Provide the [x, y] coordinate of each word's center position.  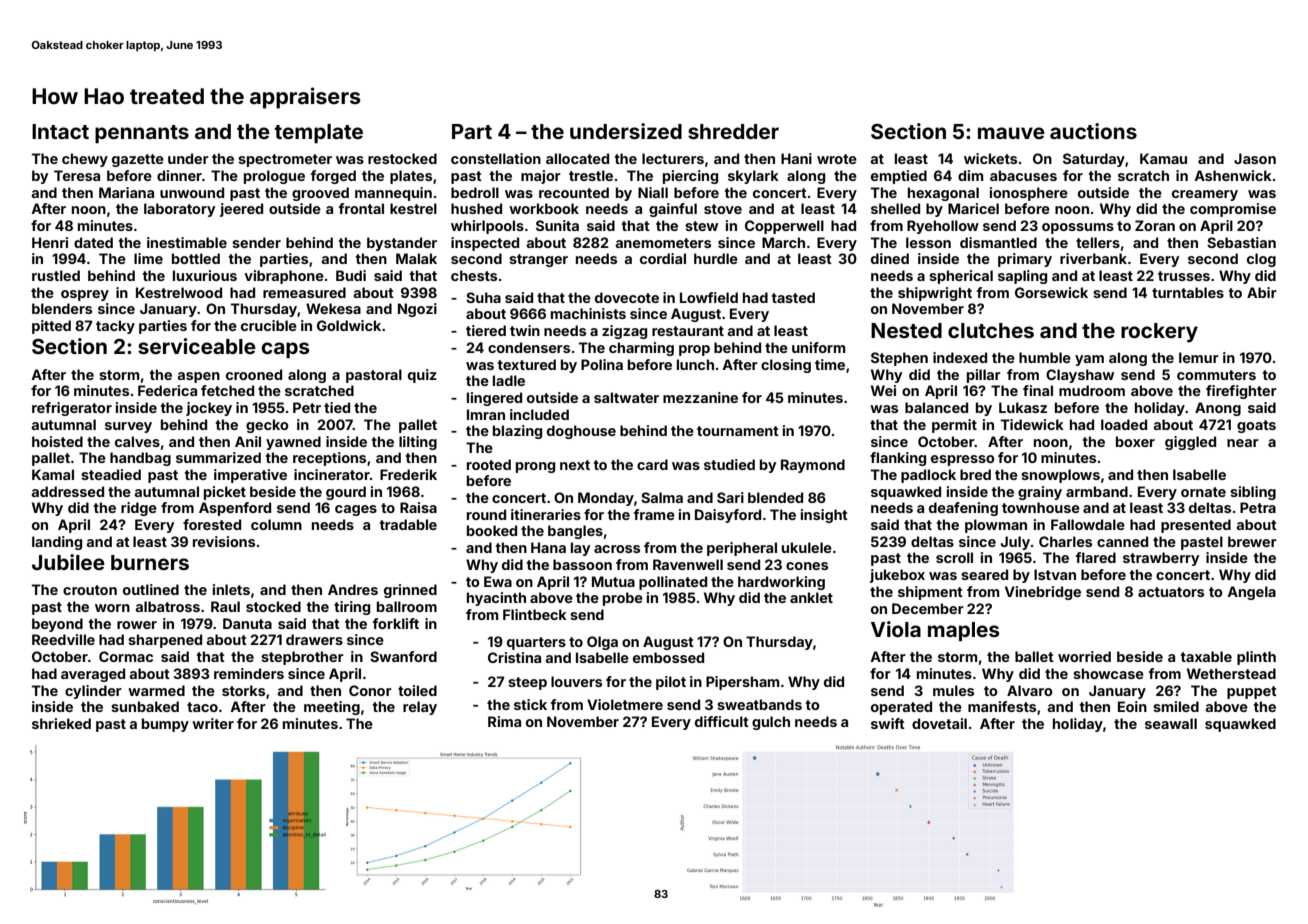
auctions [1093, 131]
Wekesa [333, 308]
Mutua [613, 581]
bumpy [165, 725]
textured [527, 364]
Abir [1262, 292]
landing [57, 543]
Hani [796, 158]
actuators [1171, 592]
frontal [361, 208]
